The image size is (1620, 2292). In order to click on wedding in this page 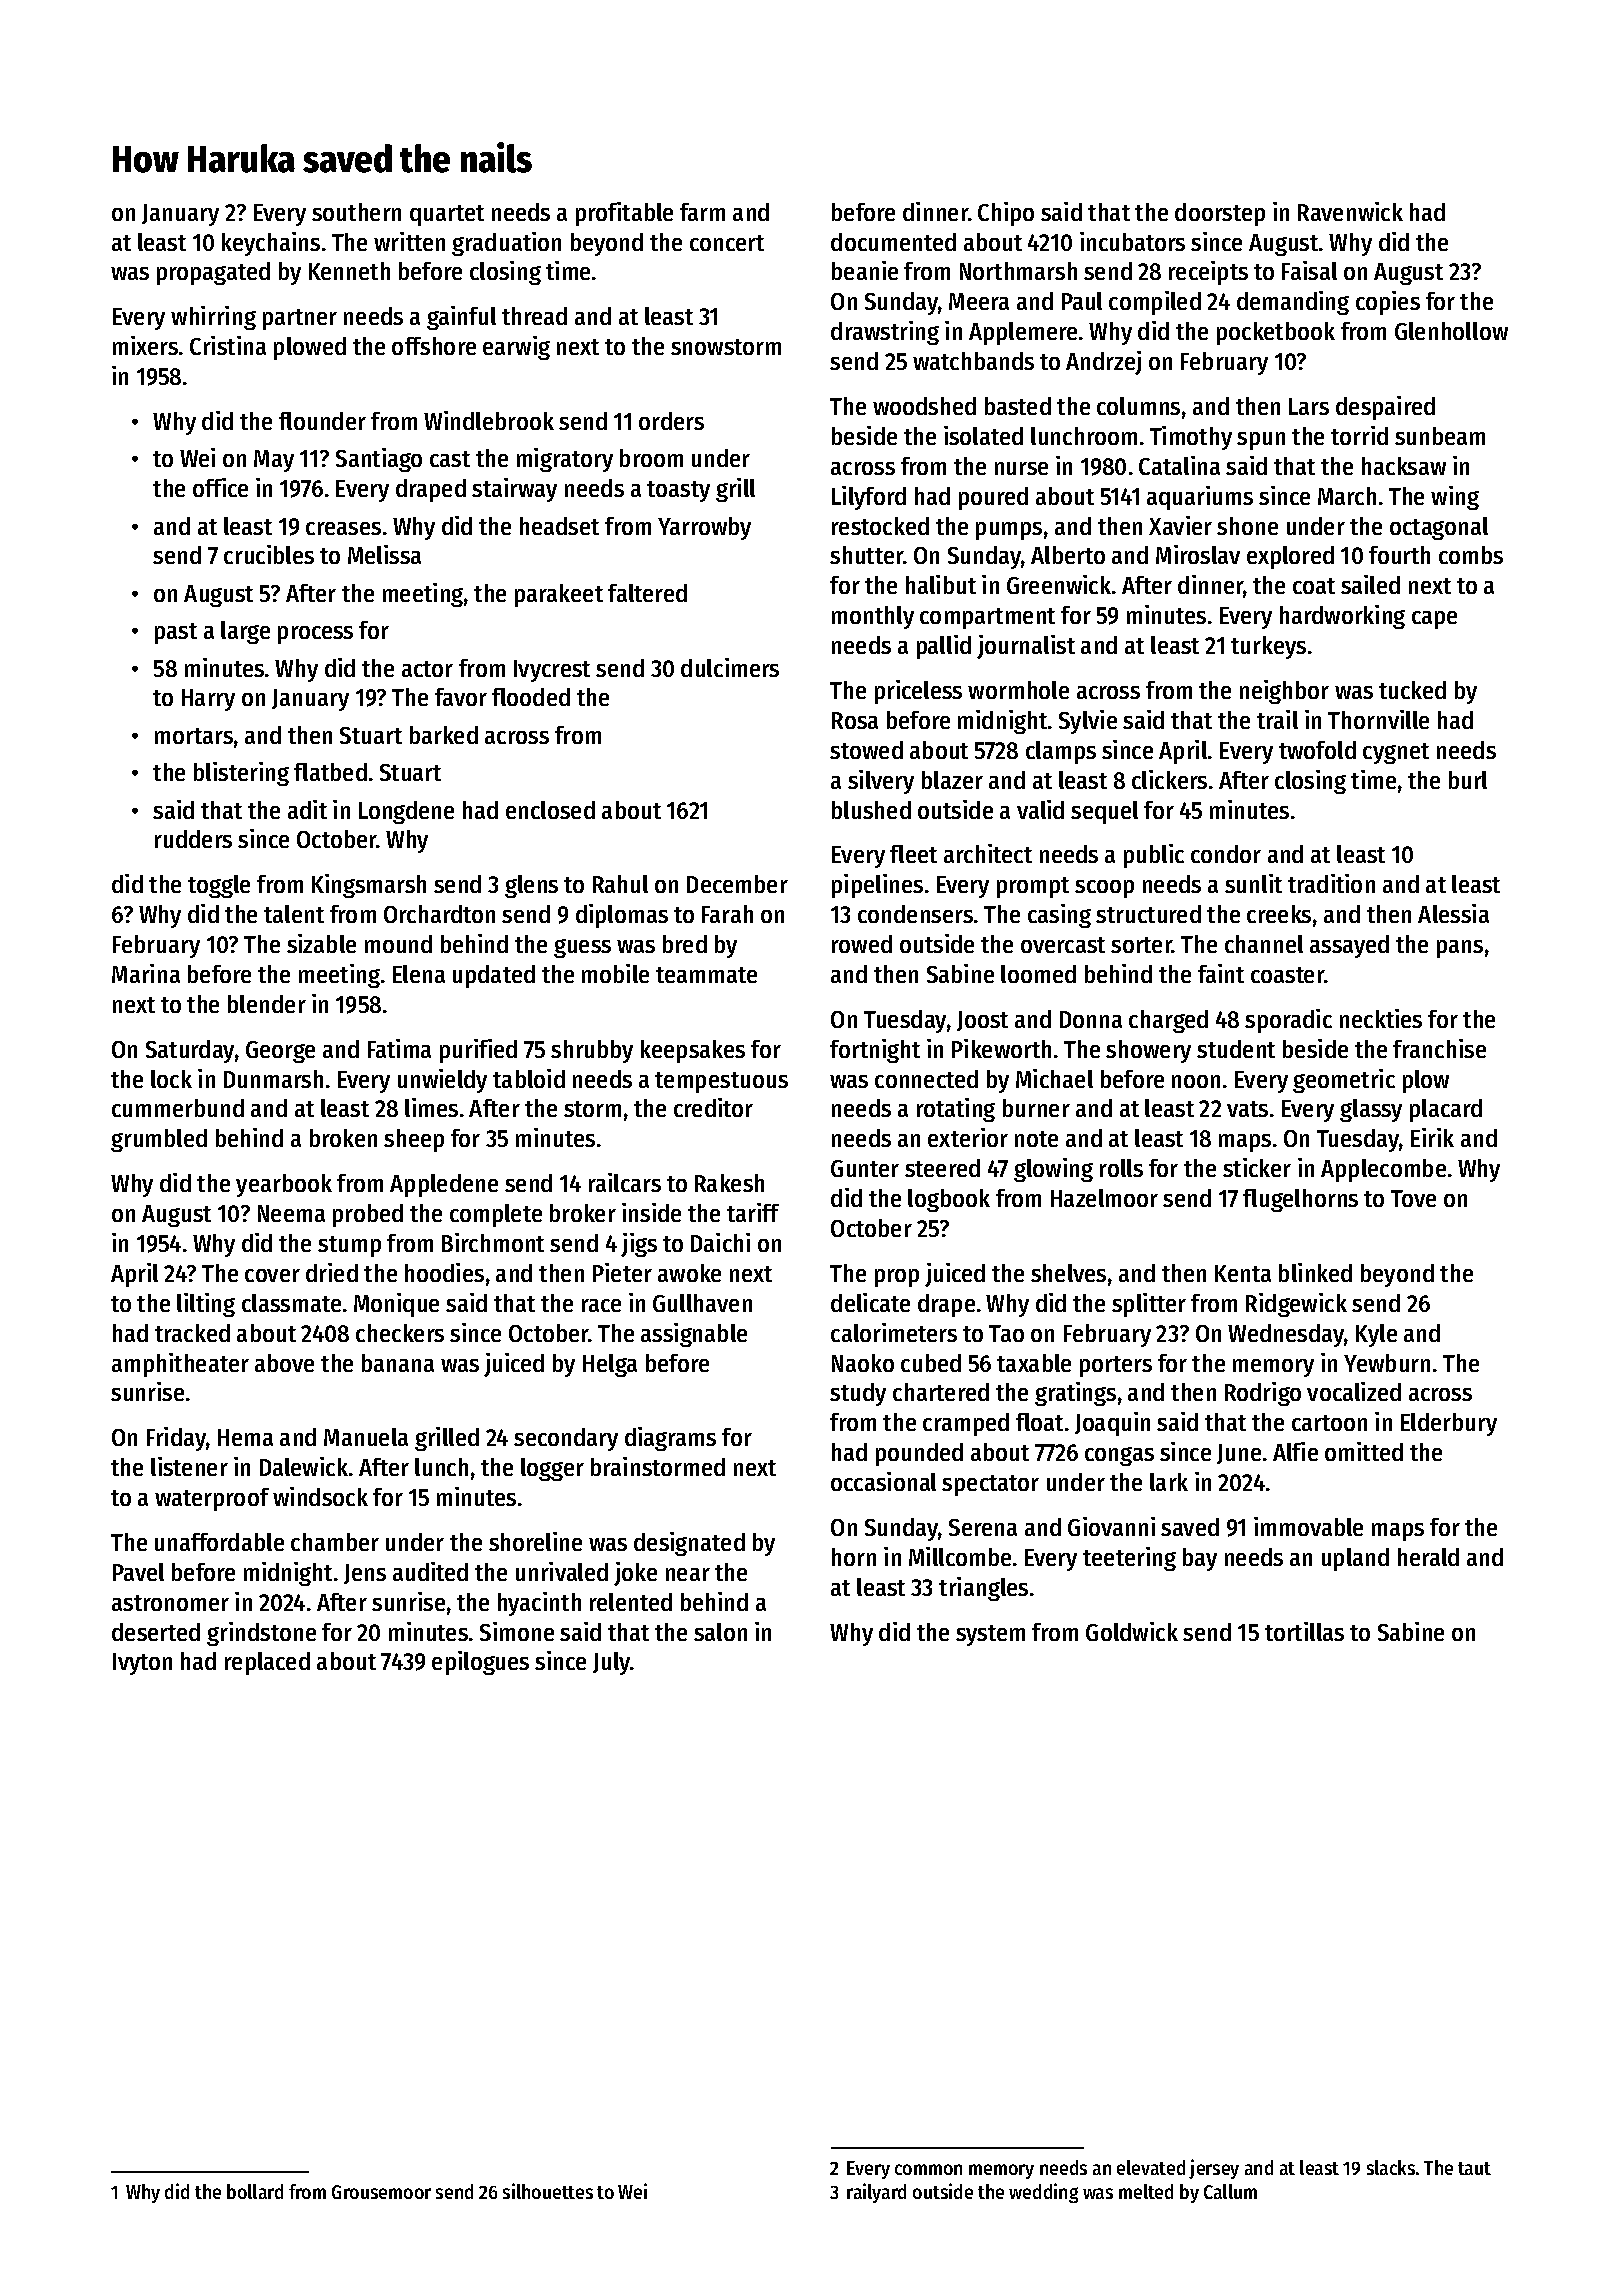, I will do `click(1043, 2193)`.
